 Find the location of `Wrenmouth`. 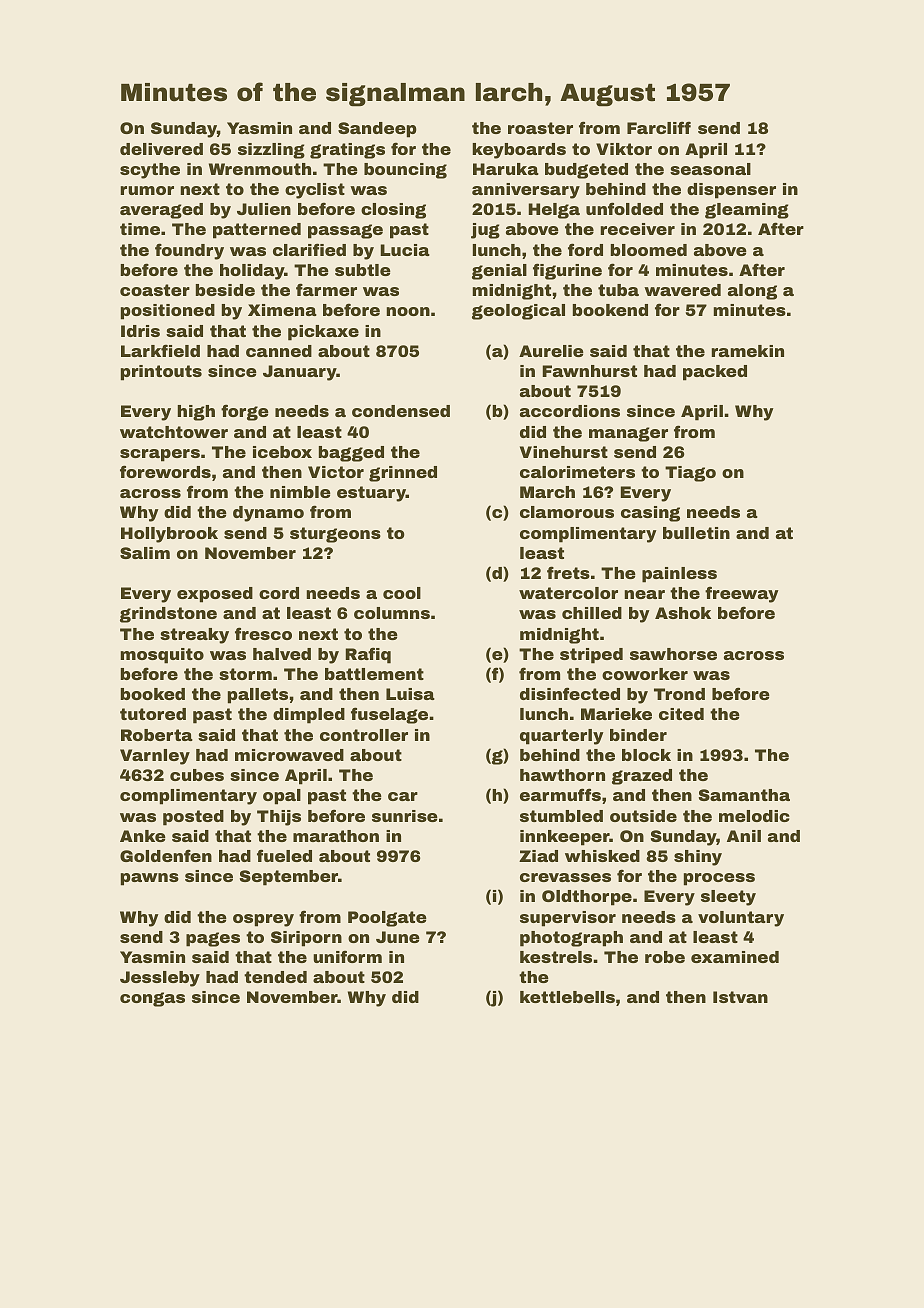

Wrenmouth is located at coordinates (260, 169).
